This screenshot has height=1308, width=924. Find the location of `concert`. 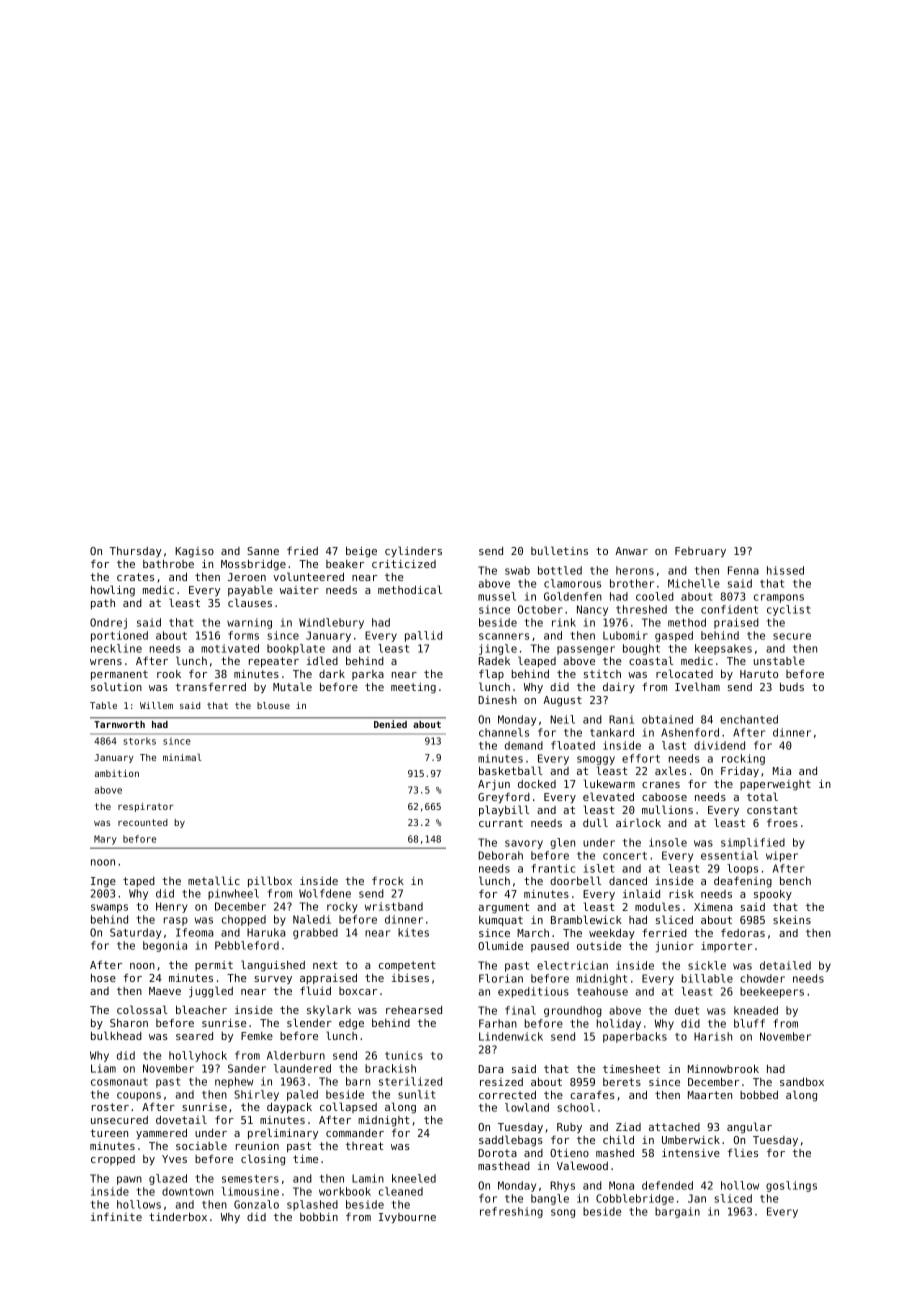

concert is located at coordinates (625, 856).
